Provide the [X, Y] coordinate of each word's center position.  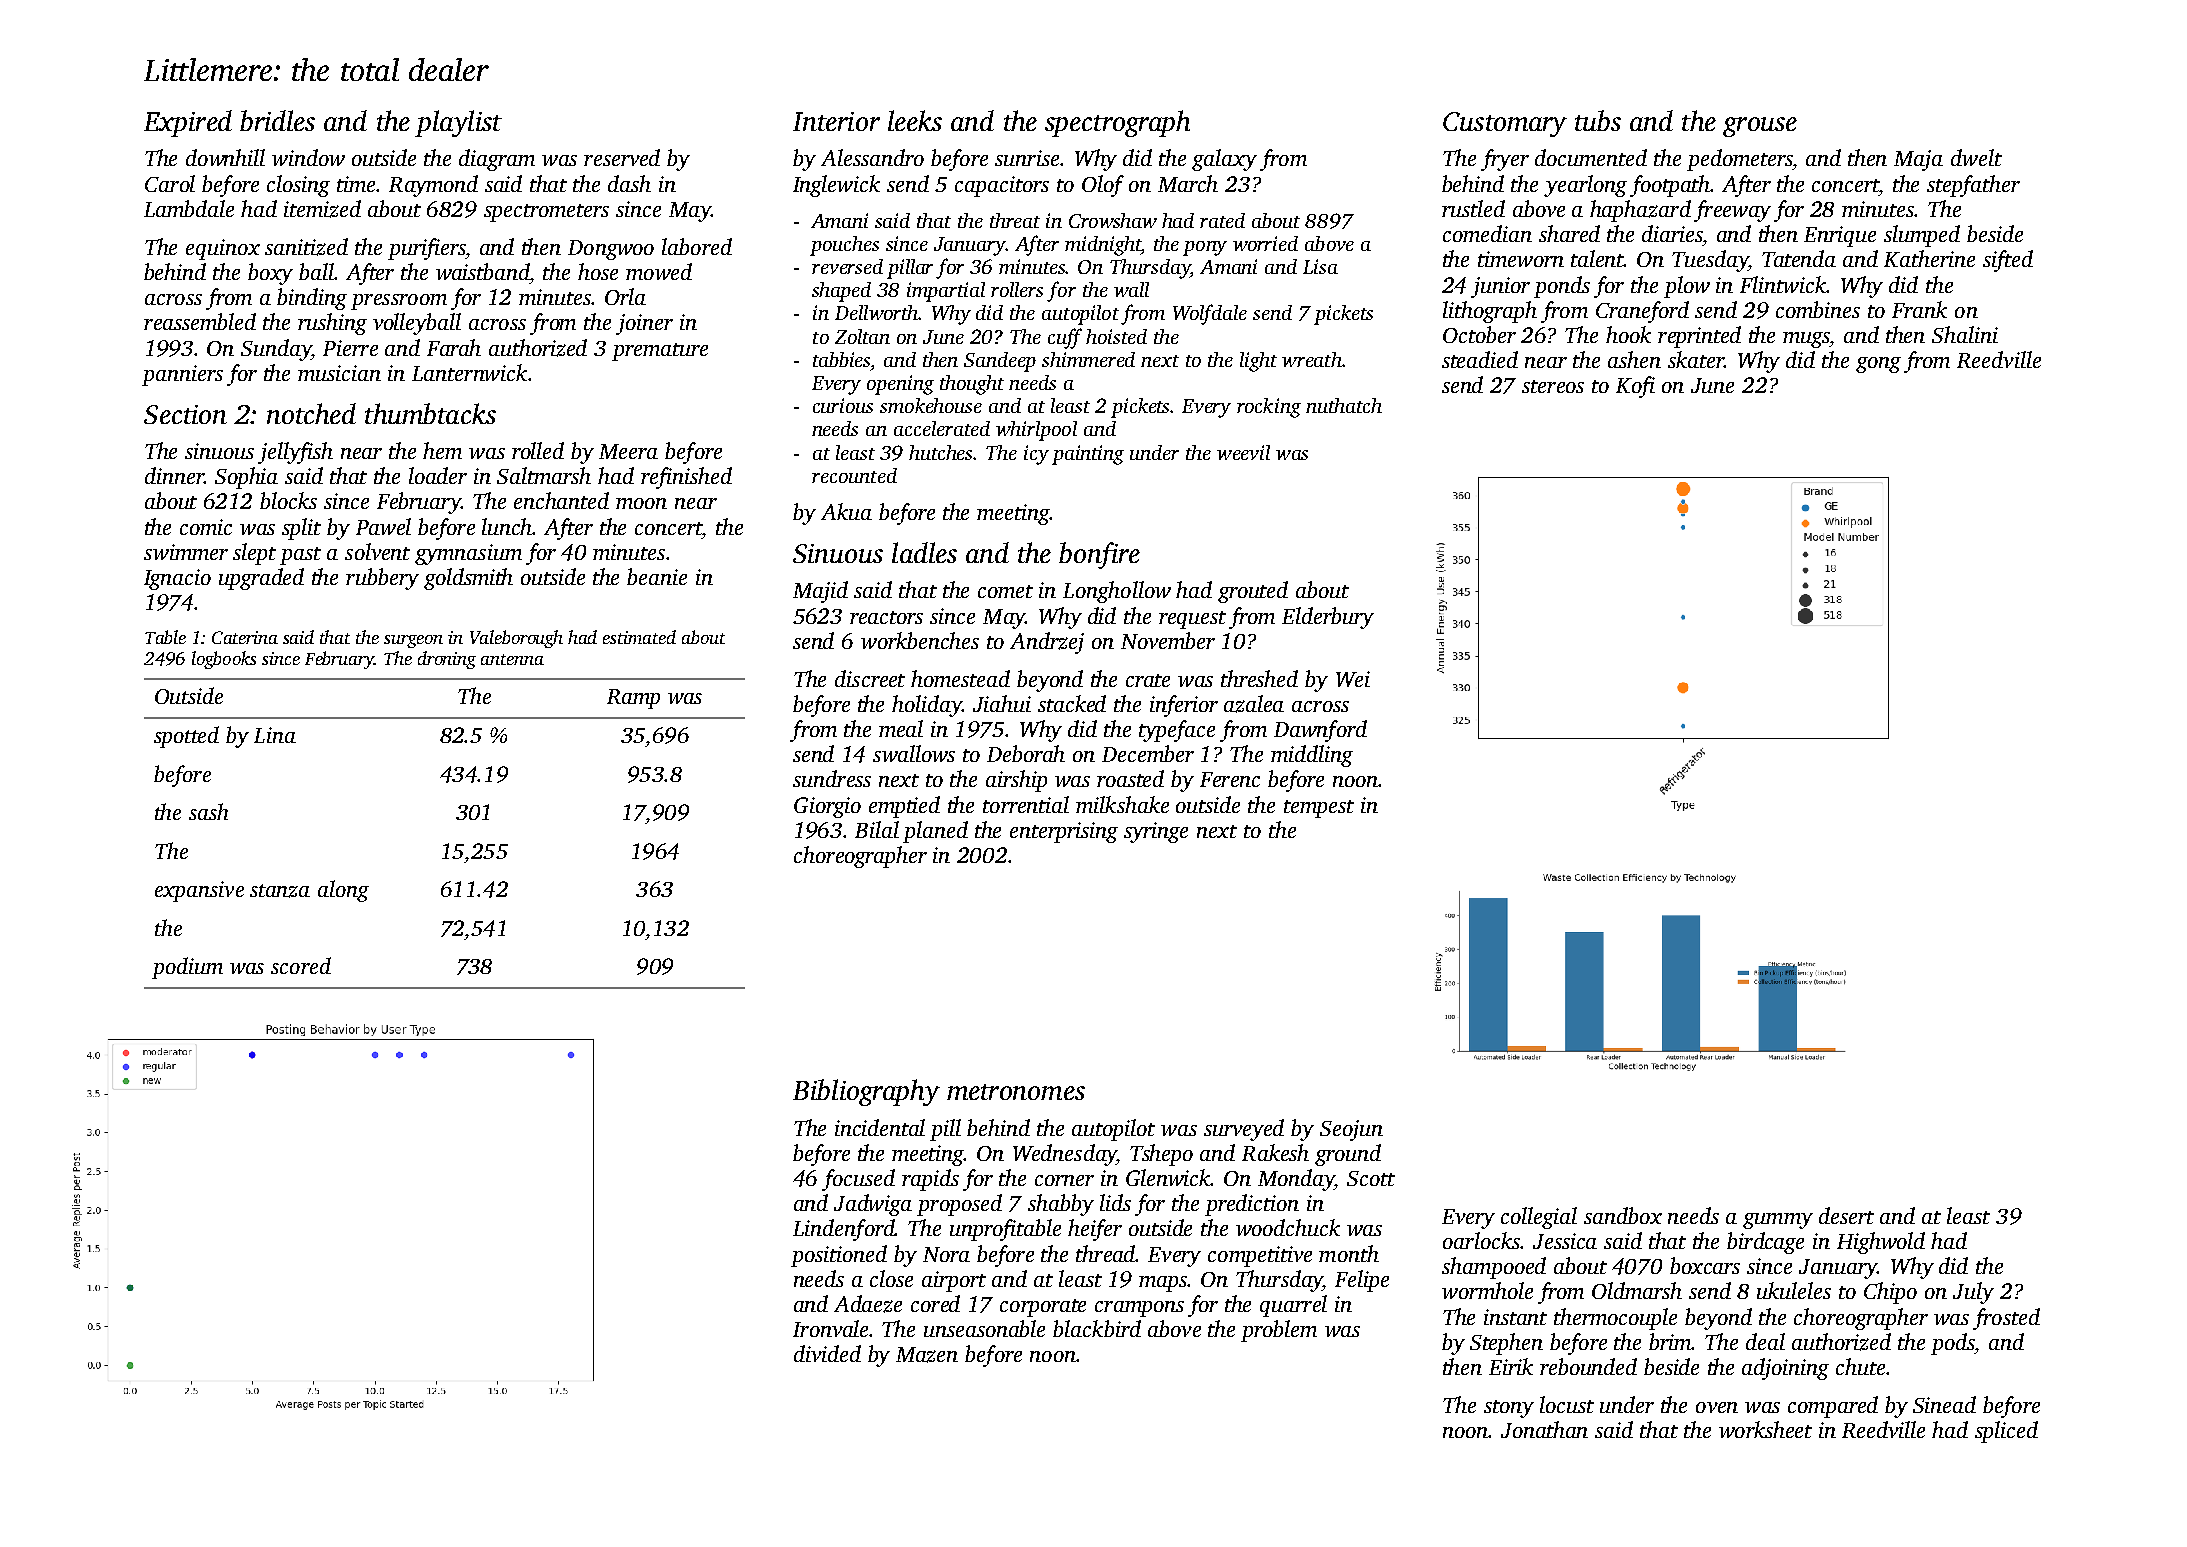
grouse [1760, 127]
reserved [622, 157]
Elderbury [1328, 618]
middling [1312, 756]
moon [641, 503]
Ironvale [830, 1328]
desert [1846, 1215]
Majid [820, 592]
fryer [1505, 160]
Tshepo [1161, 1155]
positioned [839, 1256]
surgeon [413, 641]
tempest [1319, 809]
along [343, 891]
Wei [1353, 679]
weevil [1243, 452]
